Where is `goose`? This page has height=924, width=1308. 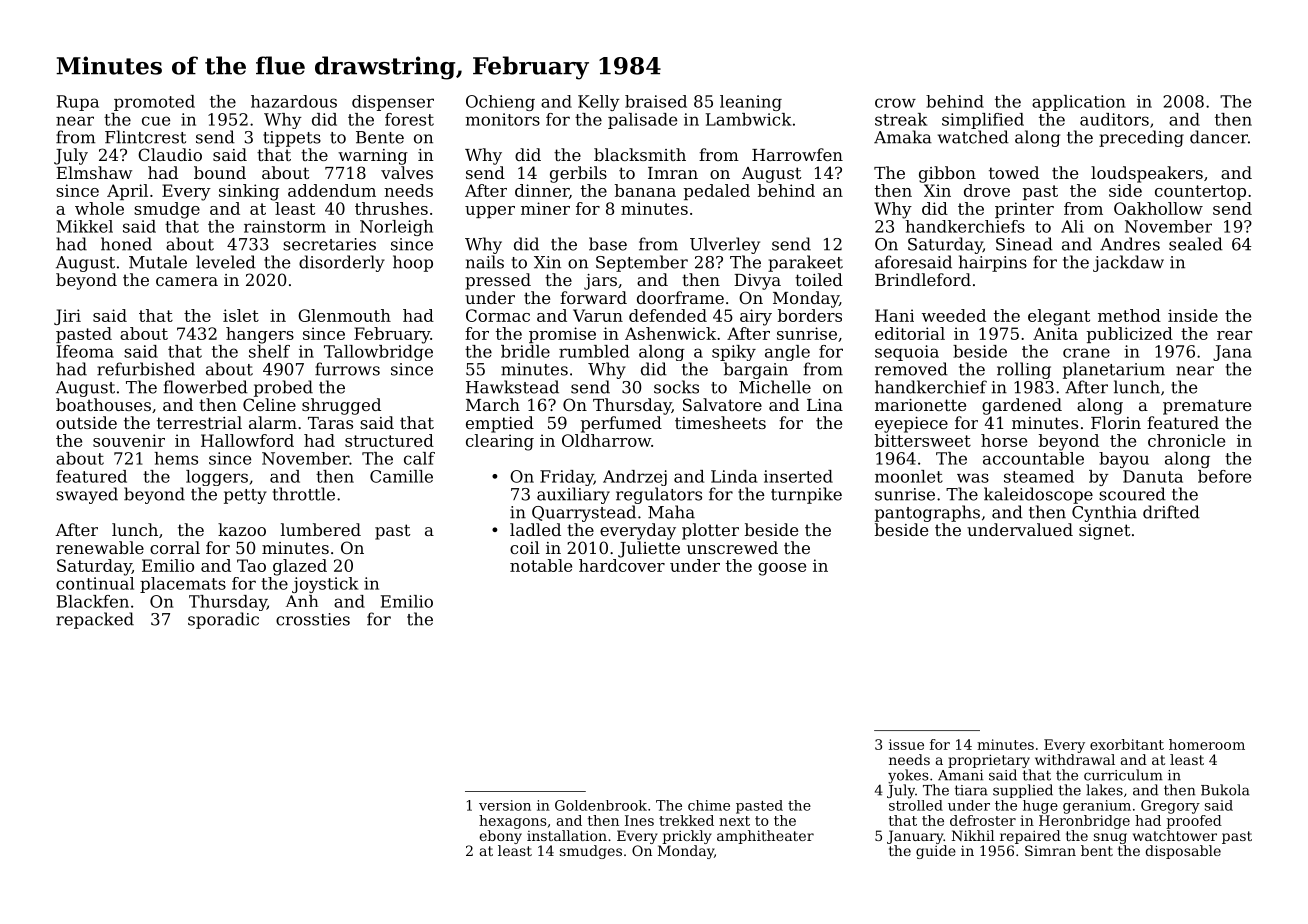
goose is located at coordinates (782, 569).
